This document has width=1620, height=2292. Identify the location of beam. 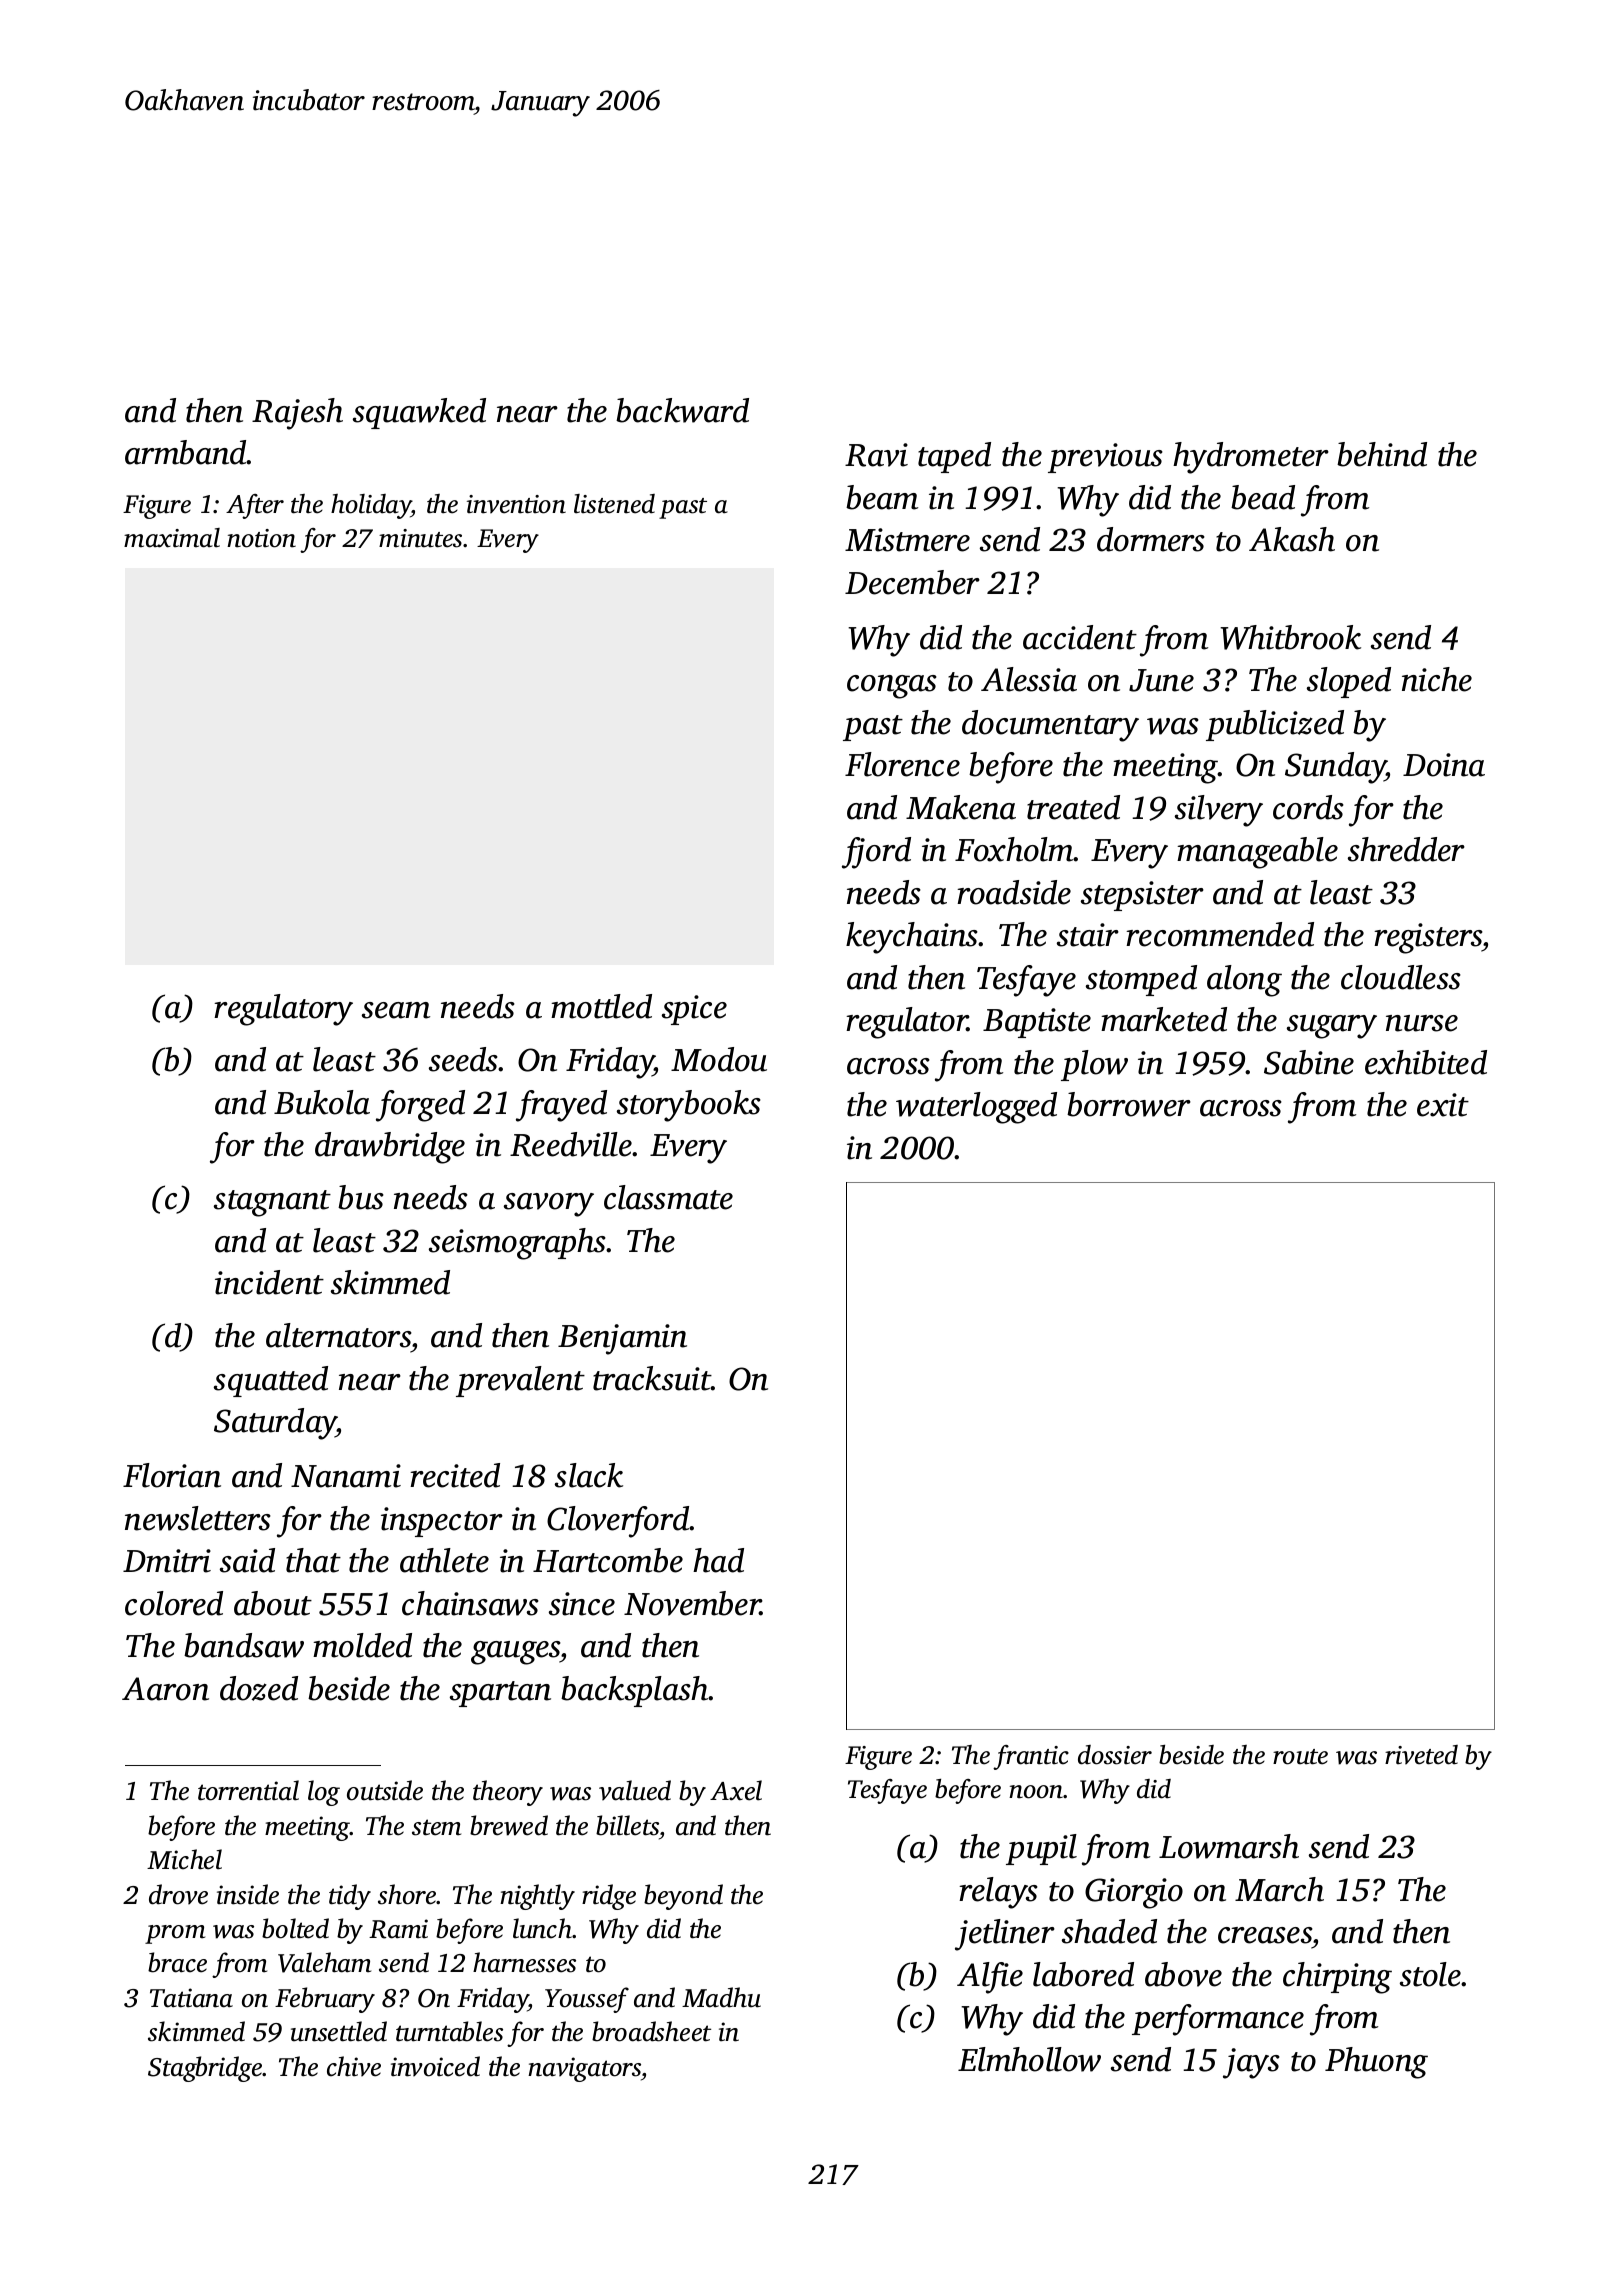
(882, 497).
